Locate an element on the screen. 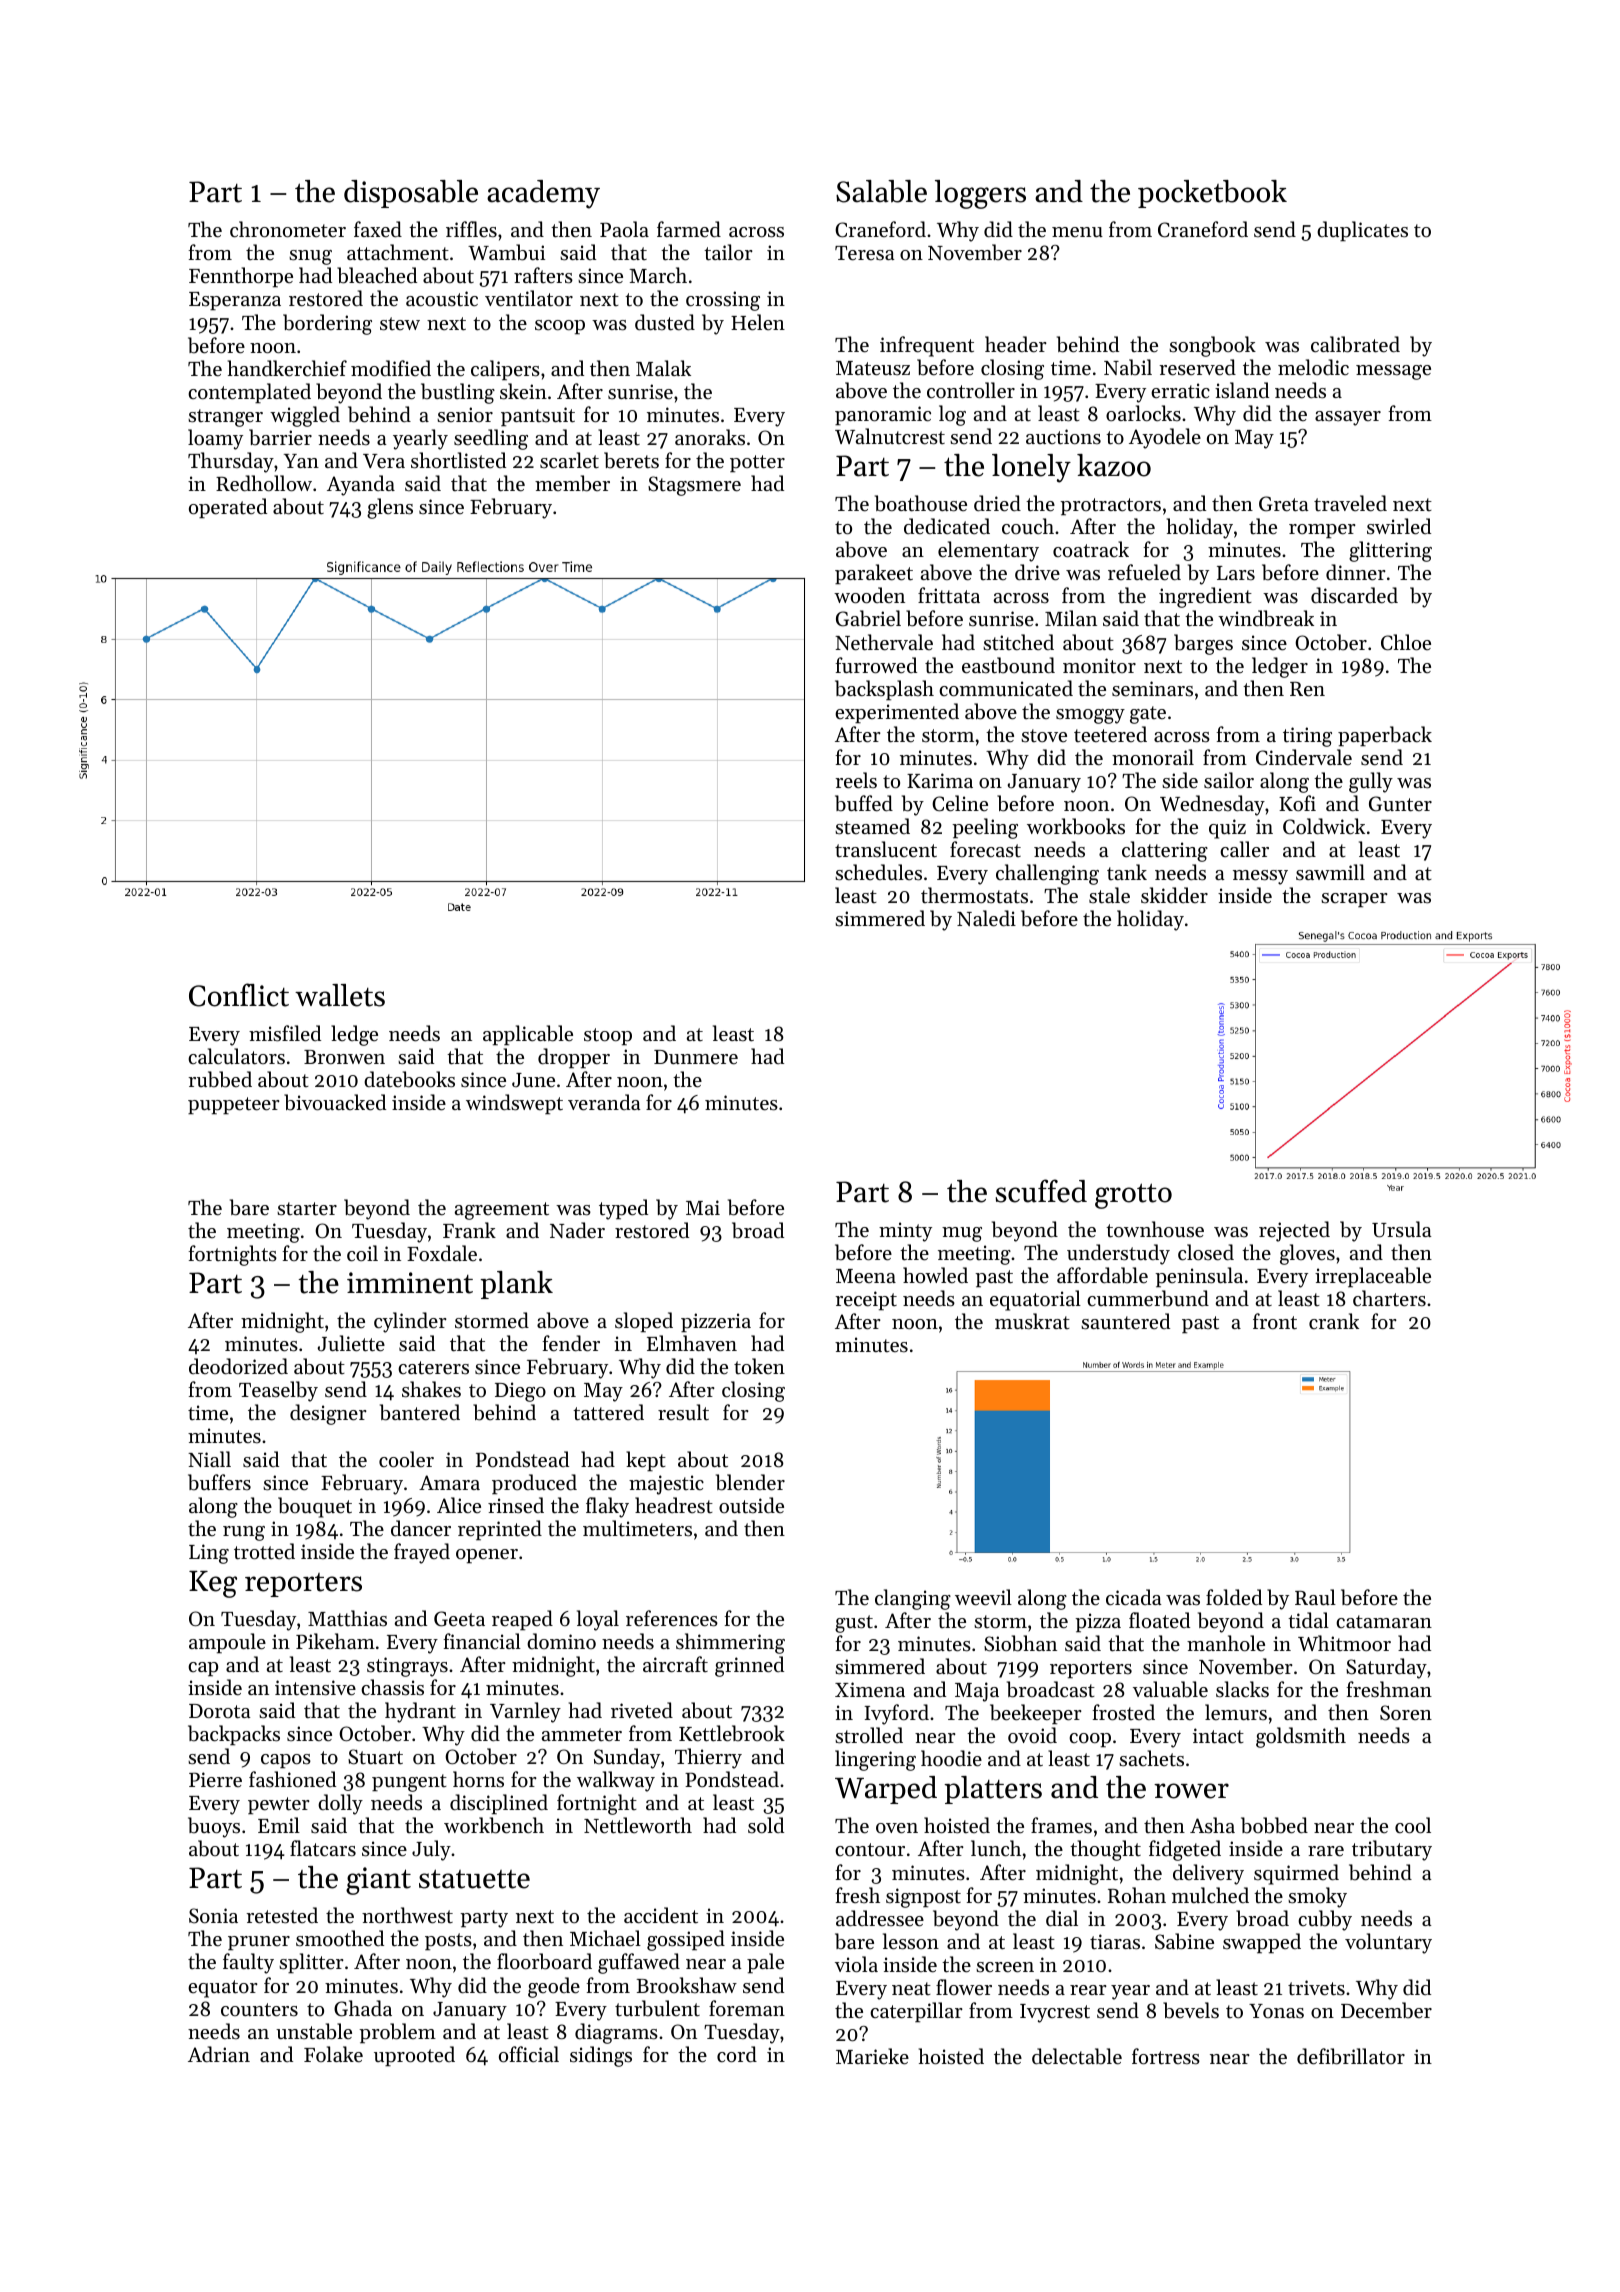 The height and width of the screenshot is (2292, 1620). Esperanza is located at coordinates (235, 301).
